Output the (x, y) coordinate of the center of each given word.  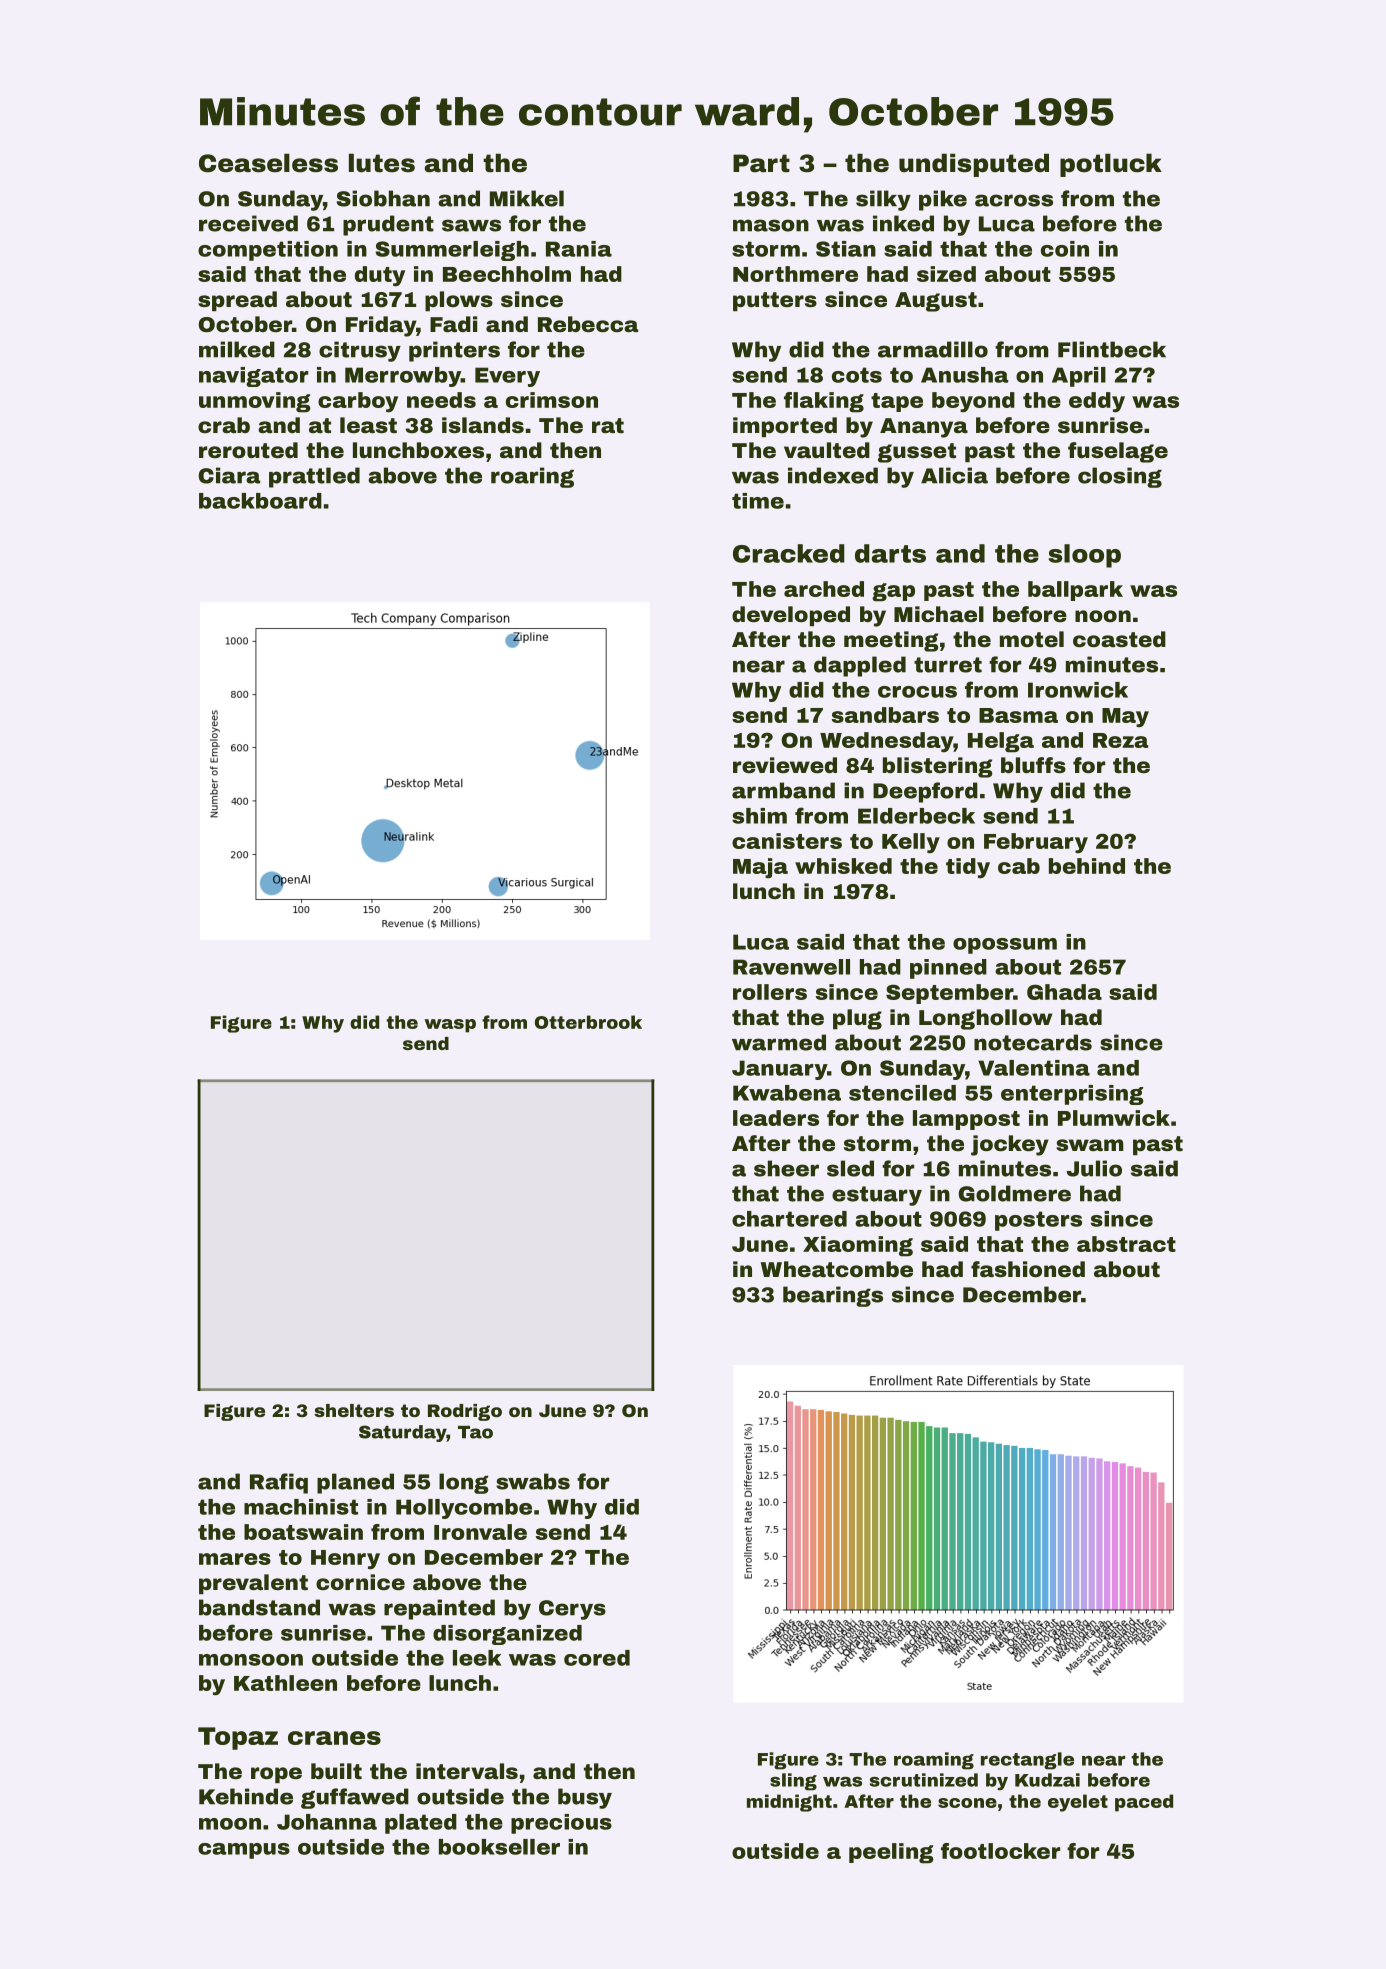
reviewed (785, 765)
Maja (760, 868)
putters (775, 301)
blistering (938, 767)
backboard (260, 501)
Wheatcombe (837, 1269)
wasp (450, 1026)
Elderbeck (916, 816)
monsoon (251, 1660)
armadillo (933, 349)
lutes (382, 163)
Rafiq (279, 1483)
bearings (833, 1296)
